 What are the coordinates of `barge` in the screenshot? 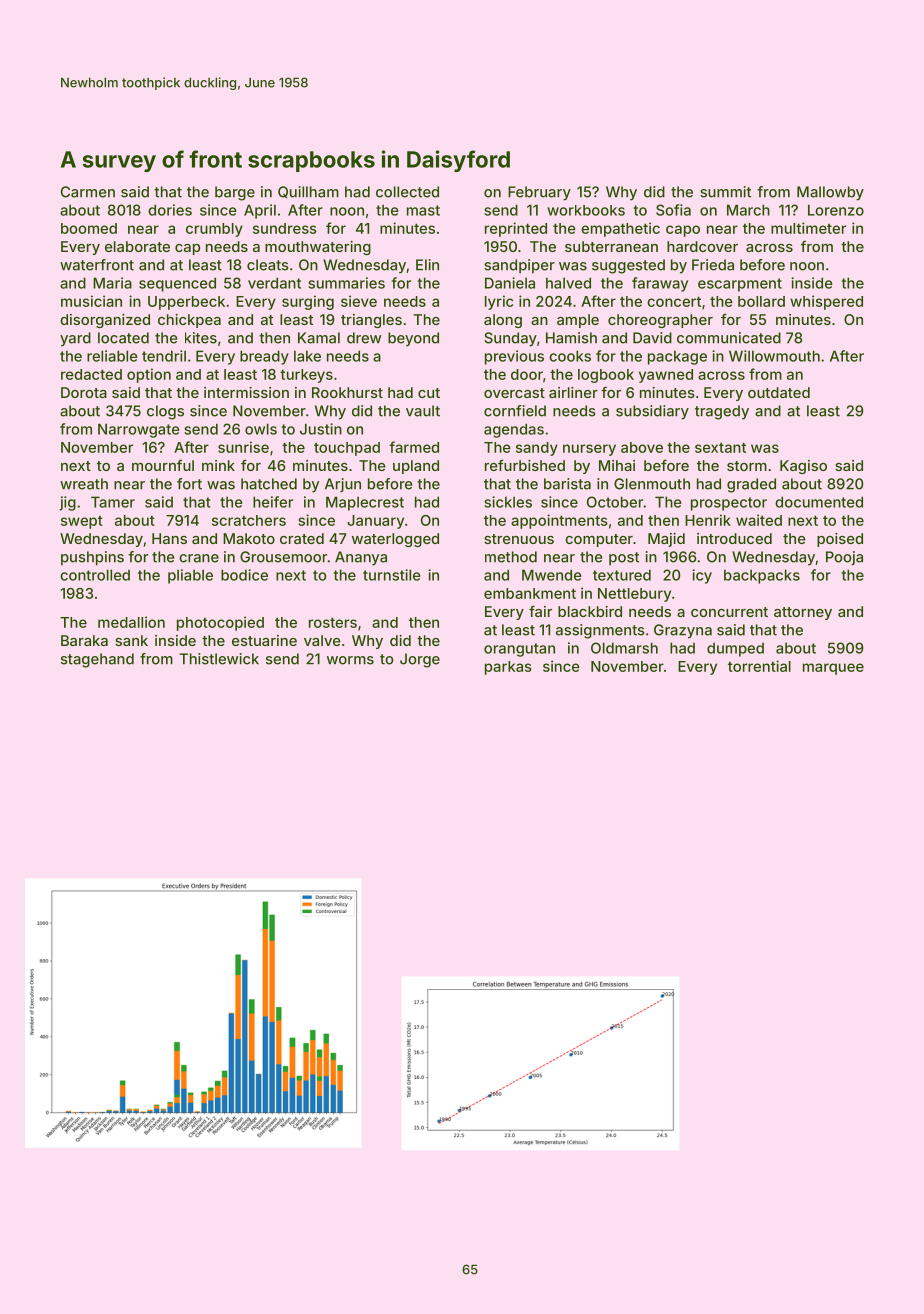 It's located at (235, 193).
